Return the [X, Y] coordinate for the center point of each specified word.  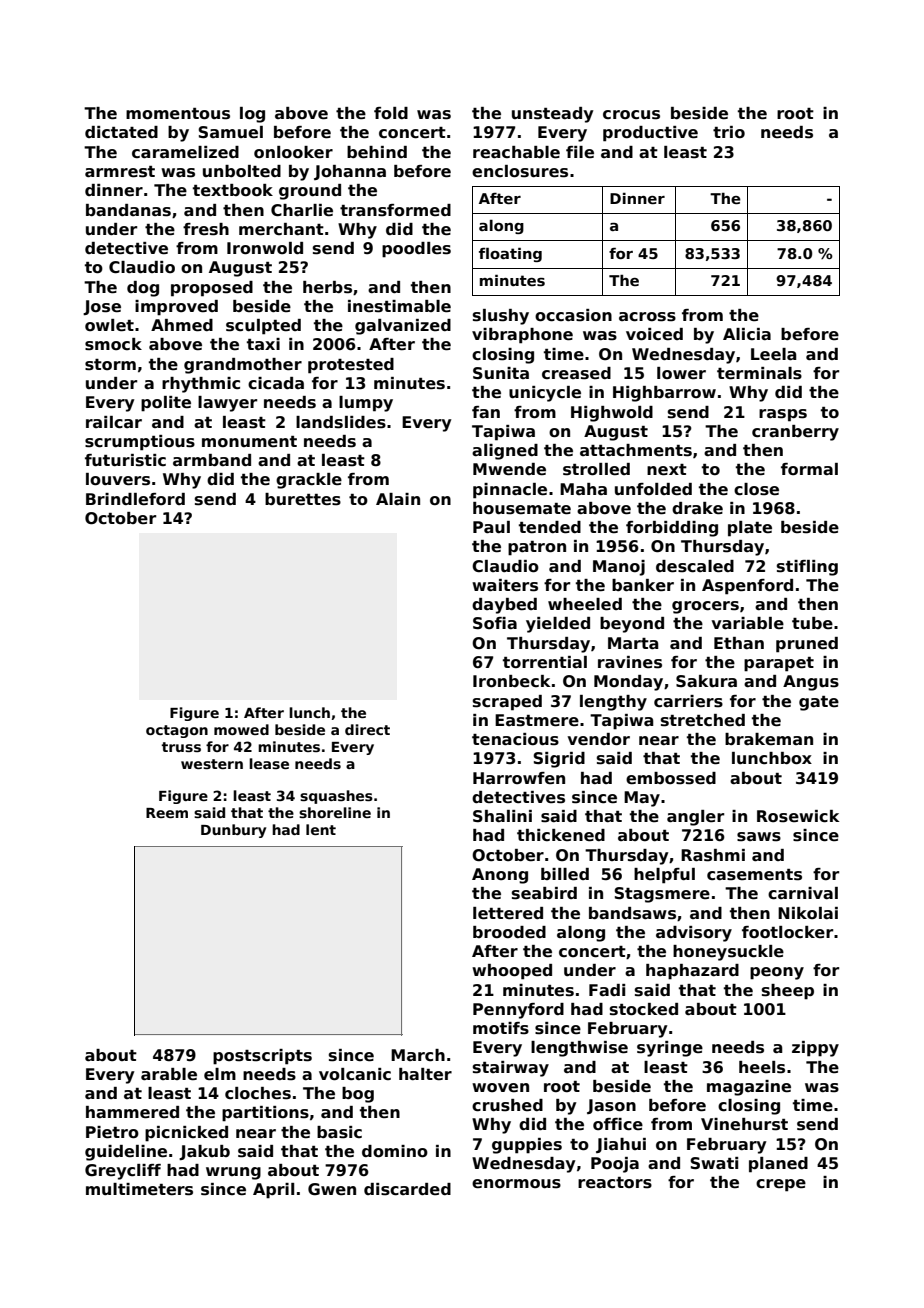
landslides [341, 422]
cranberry [795, 433]
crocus [631, 115]
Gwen [332, 1189]
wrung [233, 1173]
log [252, 115]
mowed [241, 729]
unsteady [552, 115]
